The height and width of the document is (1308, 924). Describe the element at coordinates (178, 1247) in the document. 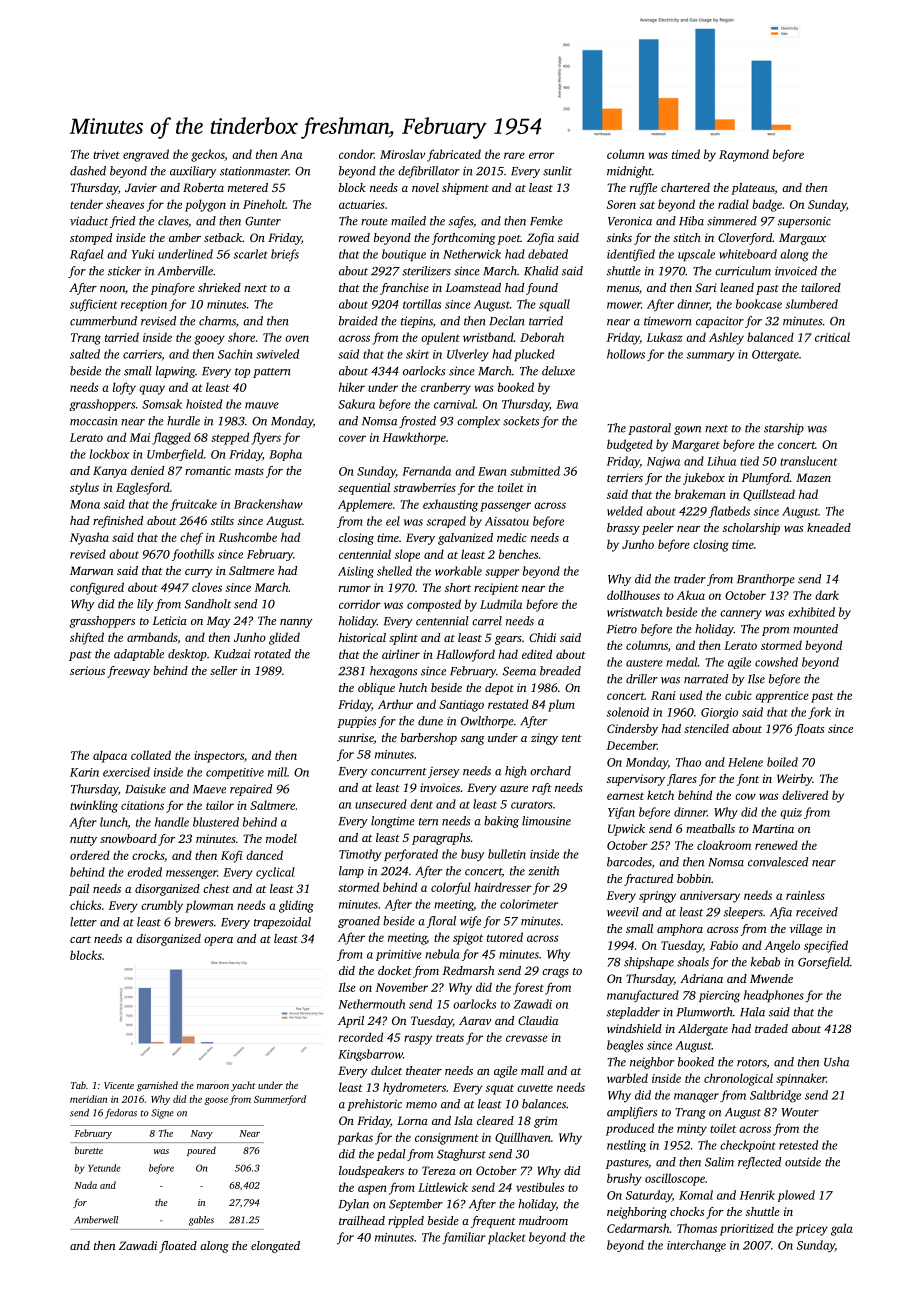

I see `floated` at that location.
